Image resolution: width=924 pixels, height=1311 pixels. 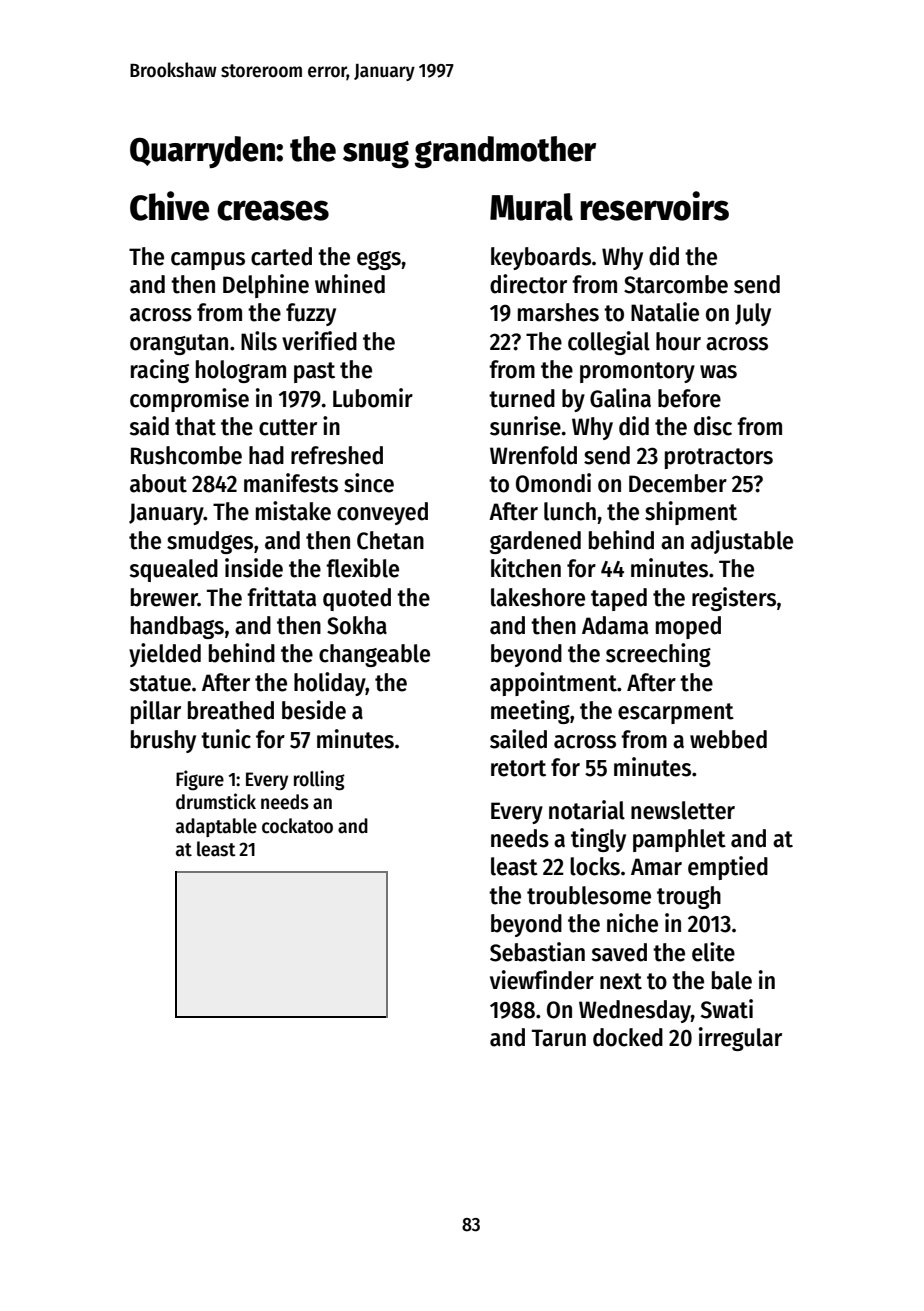 What do you see at coordinates (654, 206) in the screenshot?
I see `reservoirs` at bounding box center [654, 206].
